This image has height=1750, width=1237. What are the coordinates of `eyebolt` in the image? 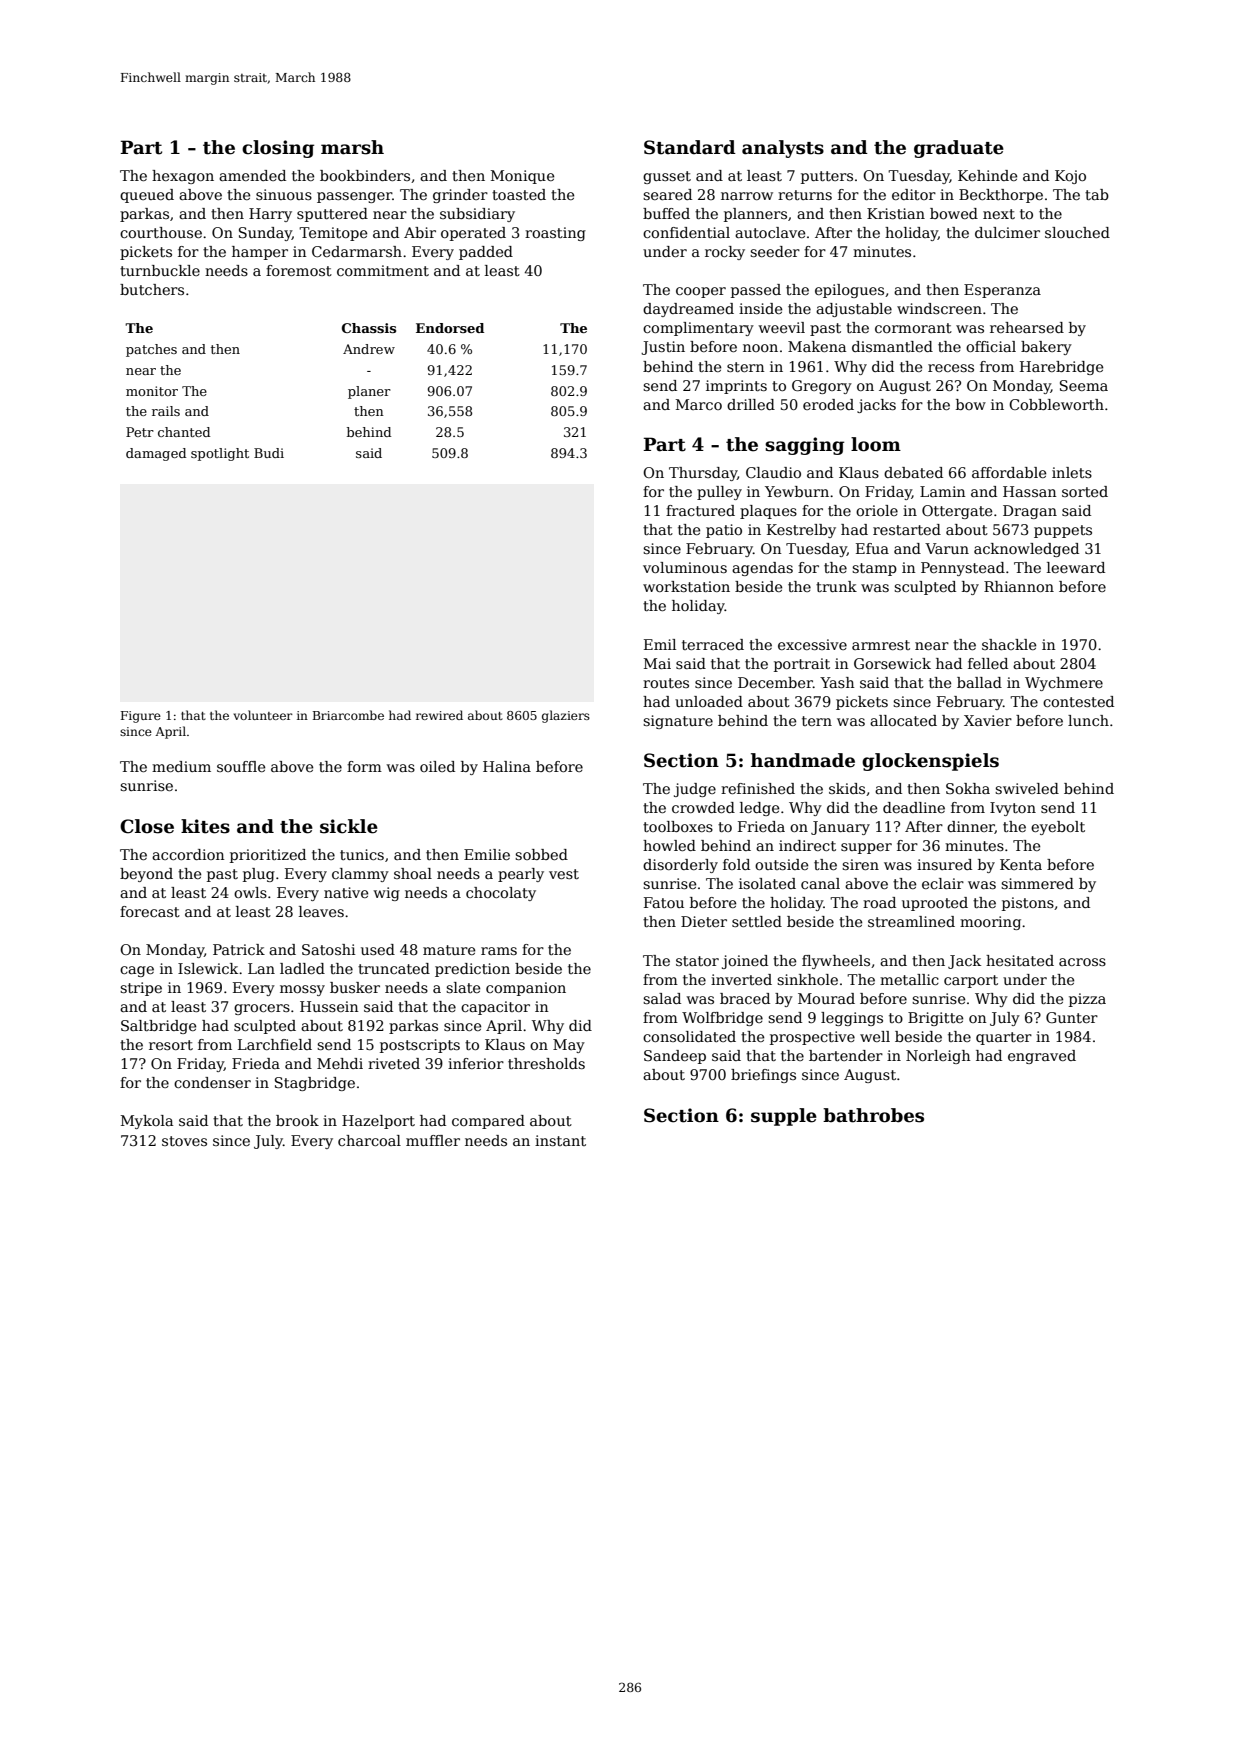 It's located at (1058, 828).
